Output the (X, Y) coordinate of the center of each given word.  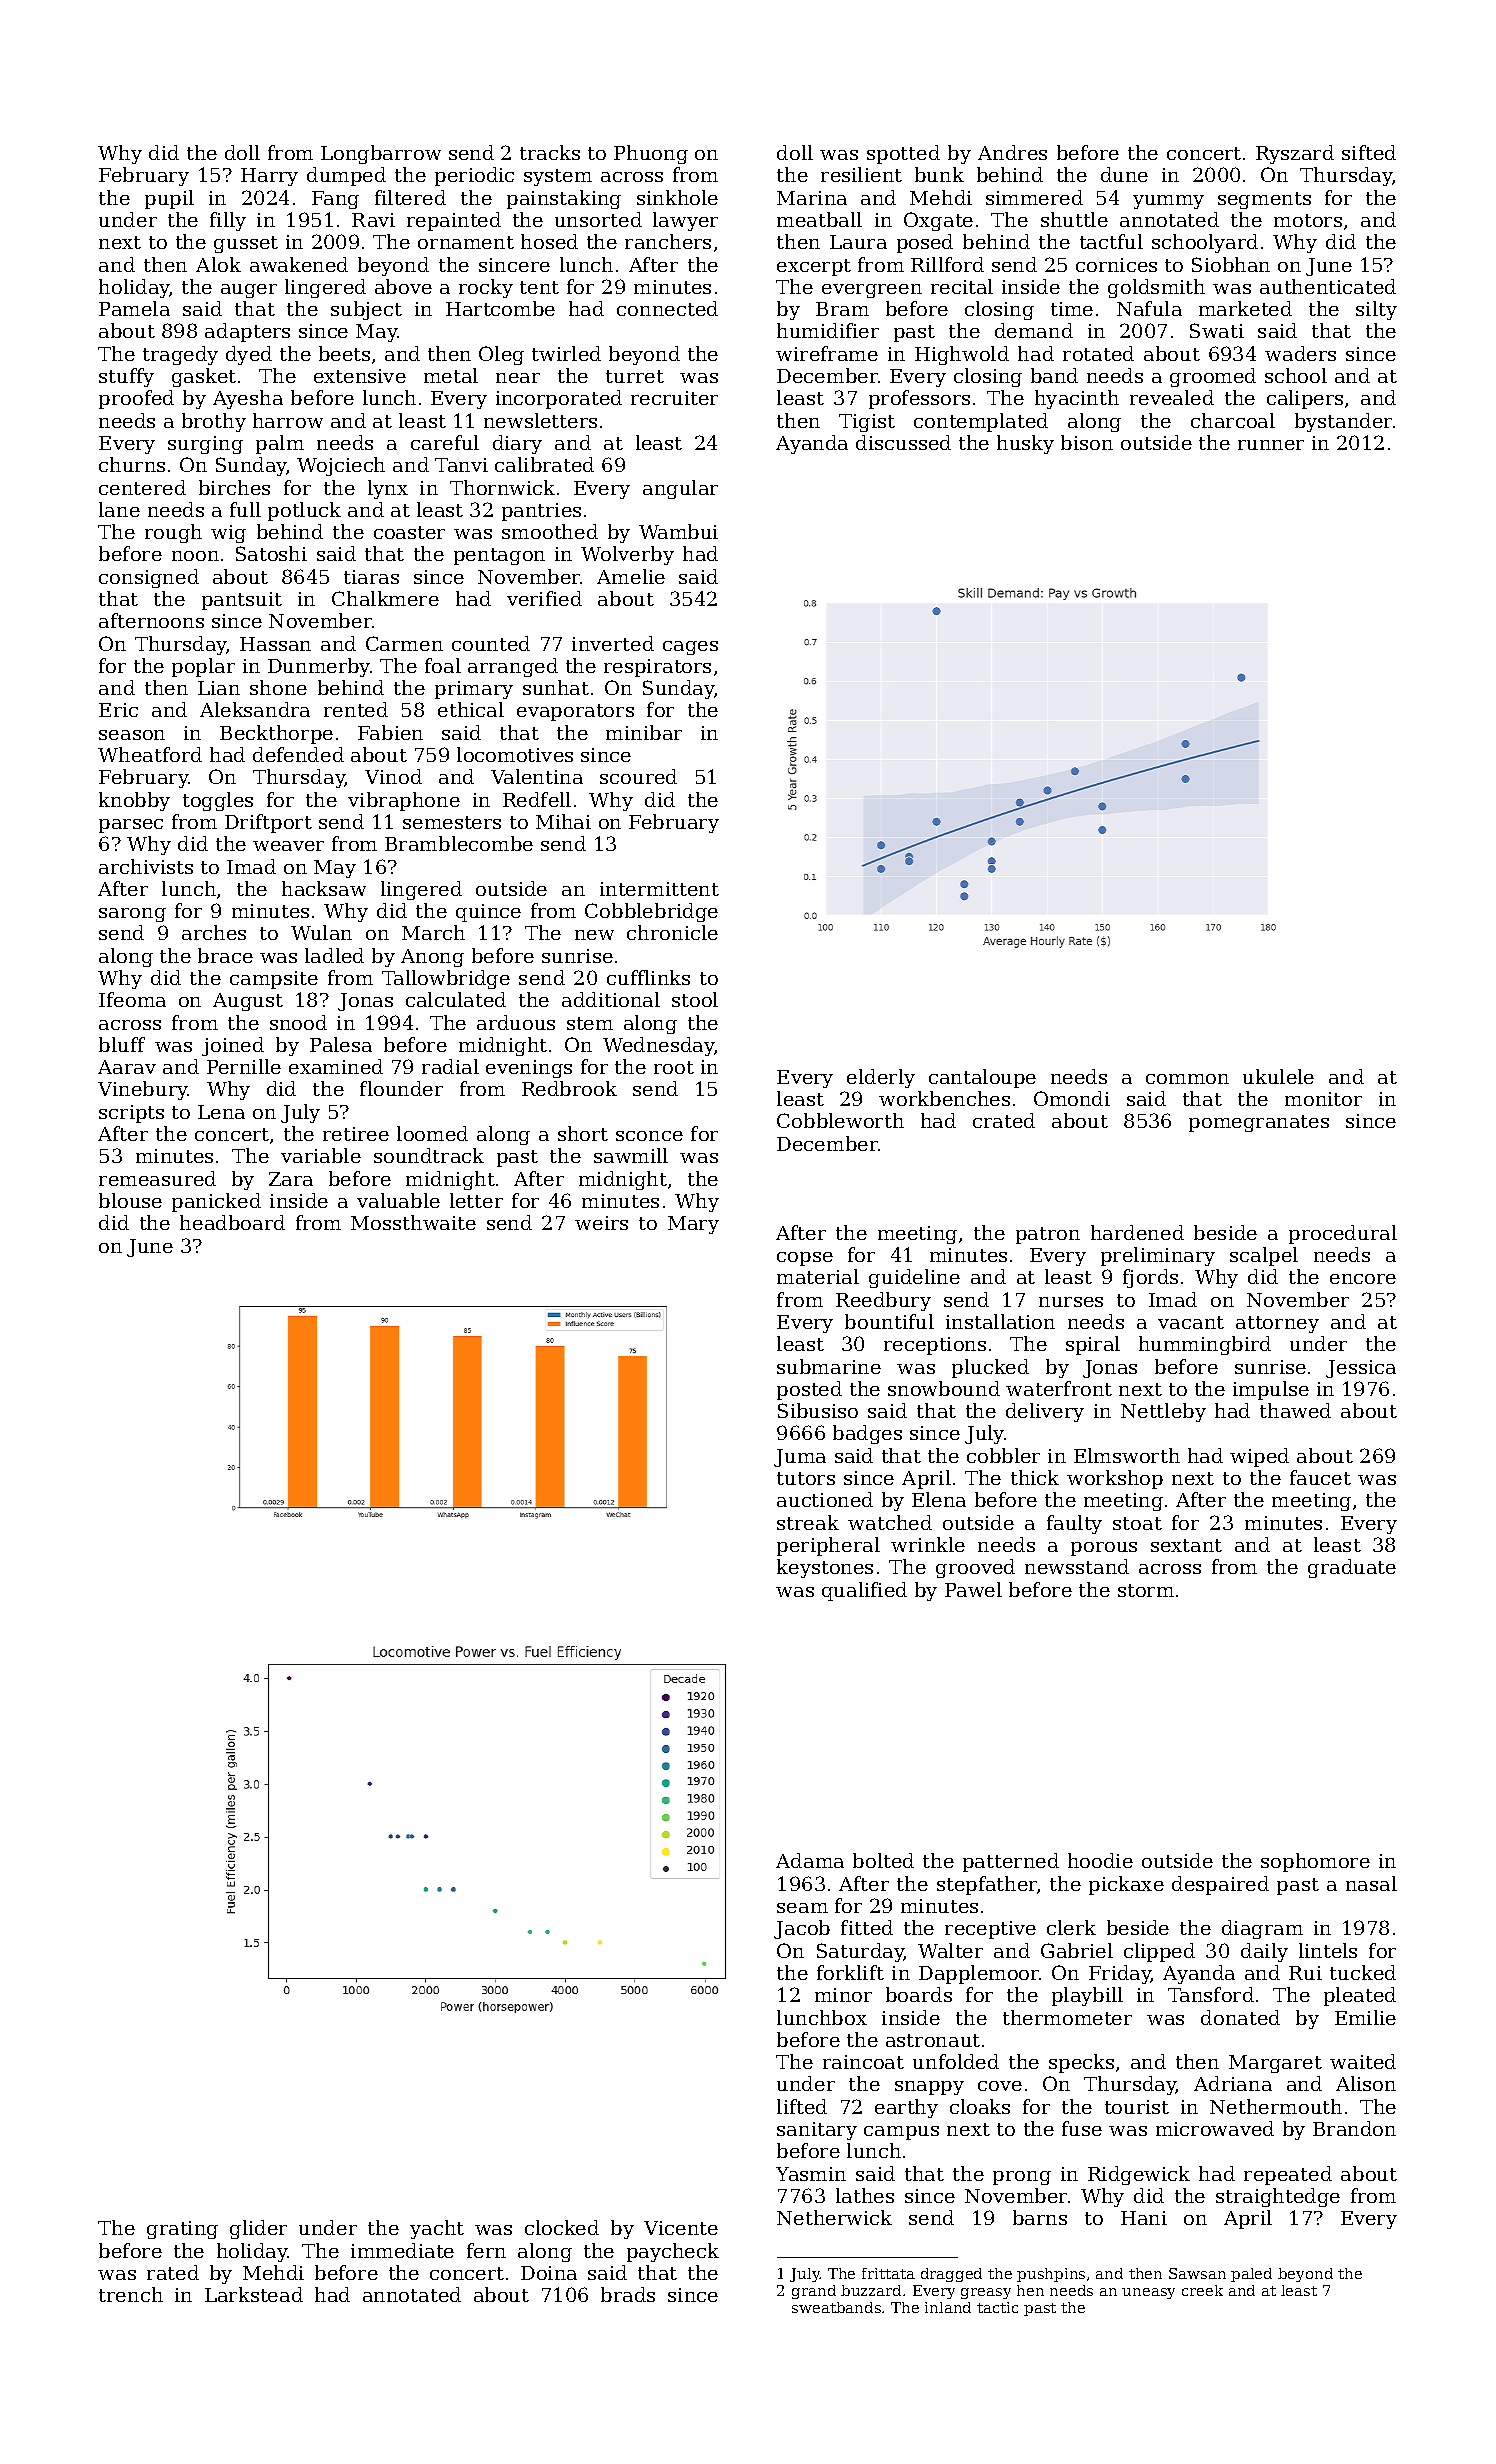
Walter (950, 1950)
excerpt (814, 267)
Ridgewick (1139, 2175)
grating (182, 2230)
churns (132, 464)
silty (1376, 310)
